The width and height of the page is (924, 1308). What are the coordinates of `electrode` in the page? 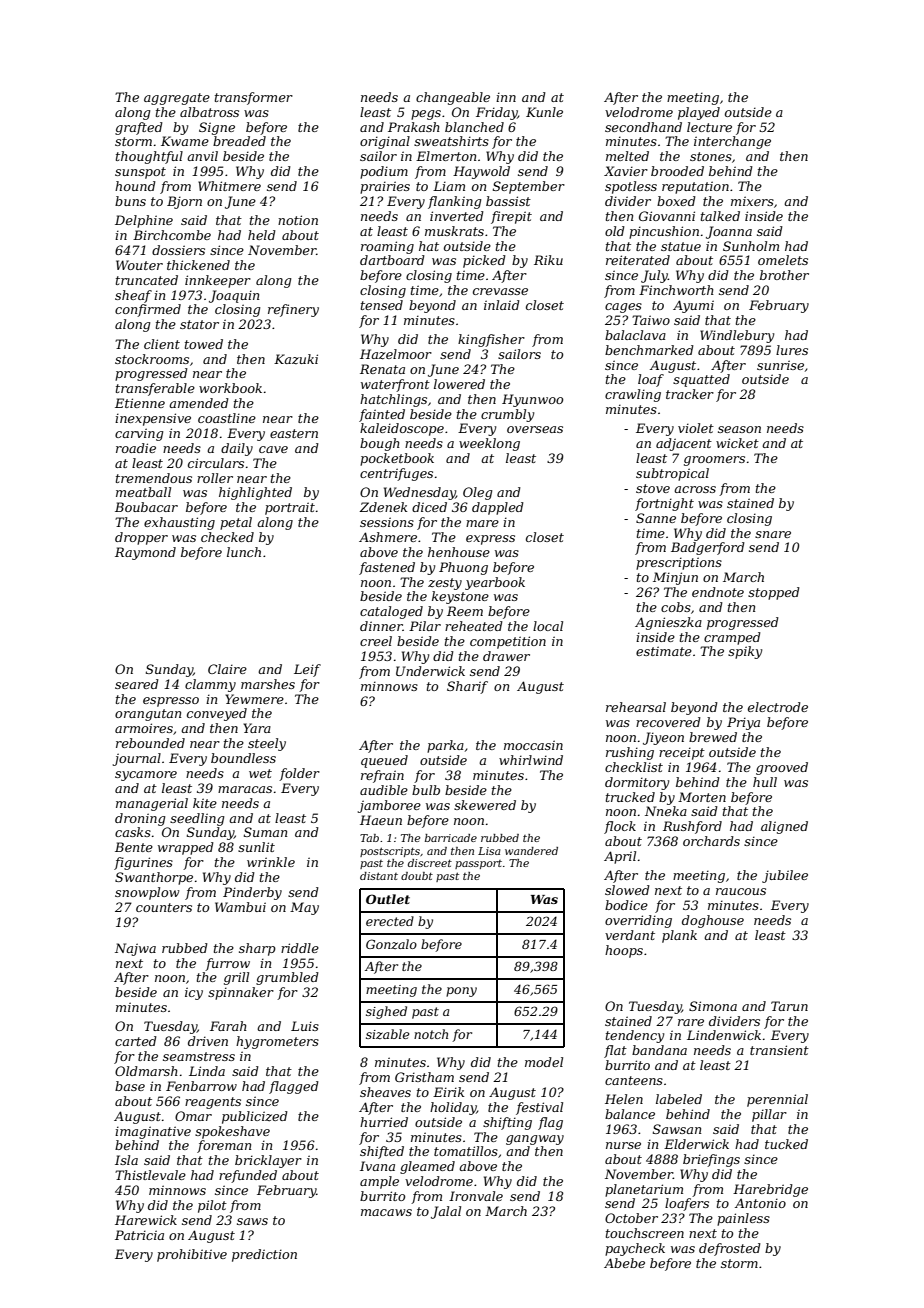 It's located at (778, 707).
